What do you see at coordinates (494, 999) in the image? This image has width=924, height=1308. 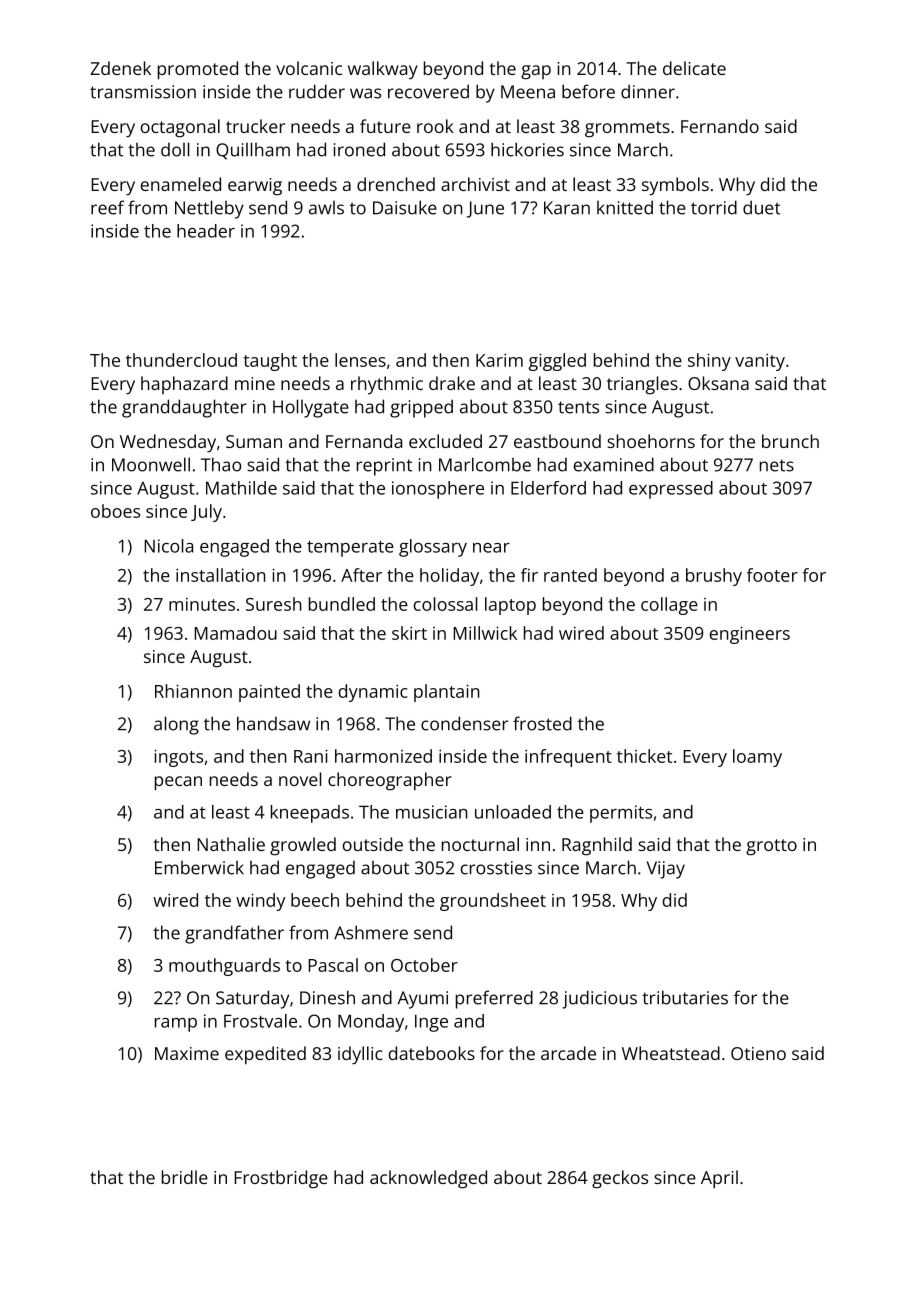 I see `preferred` at bounding box center [494, 999].
